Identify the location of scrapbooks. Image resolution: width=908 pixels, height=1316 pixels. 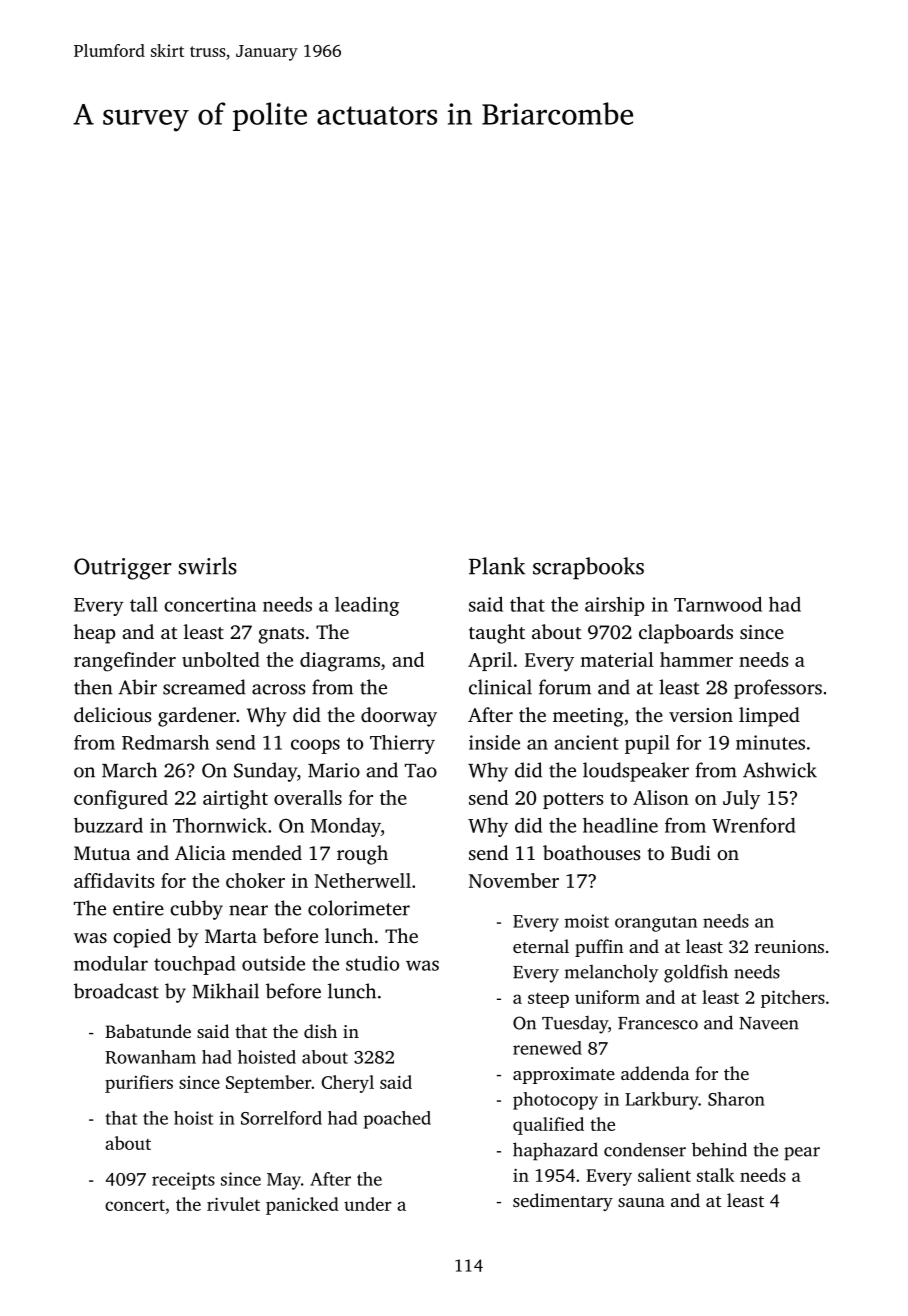
(588, 568).
